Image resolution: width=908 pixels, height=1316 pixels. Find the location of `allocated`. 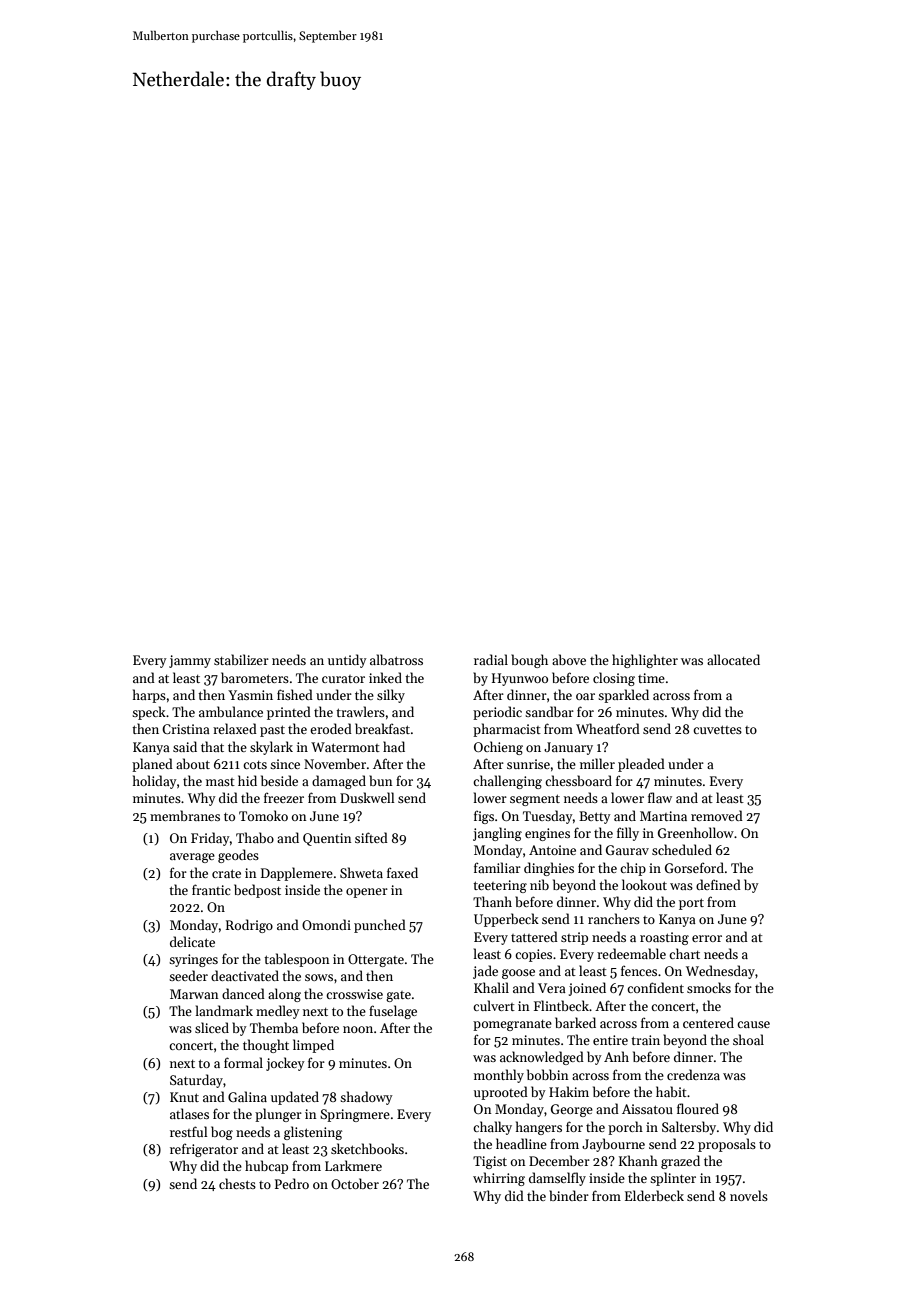

allocated is located at coordinates (733, 659).
